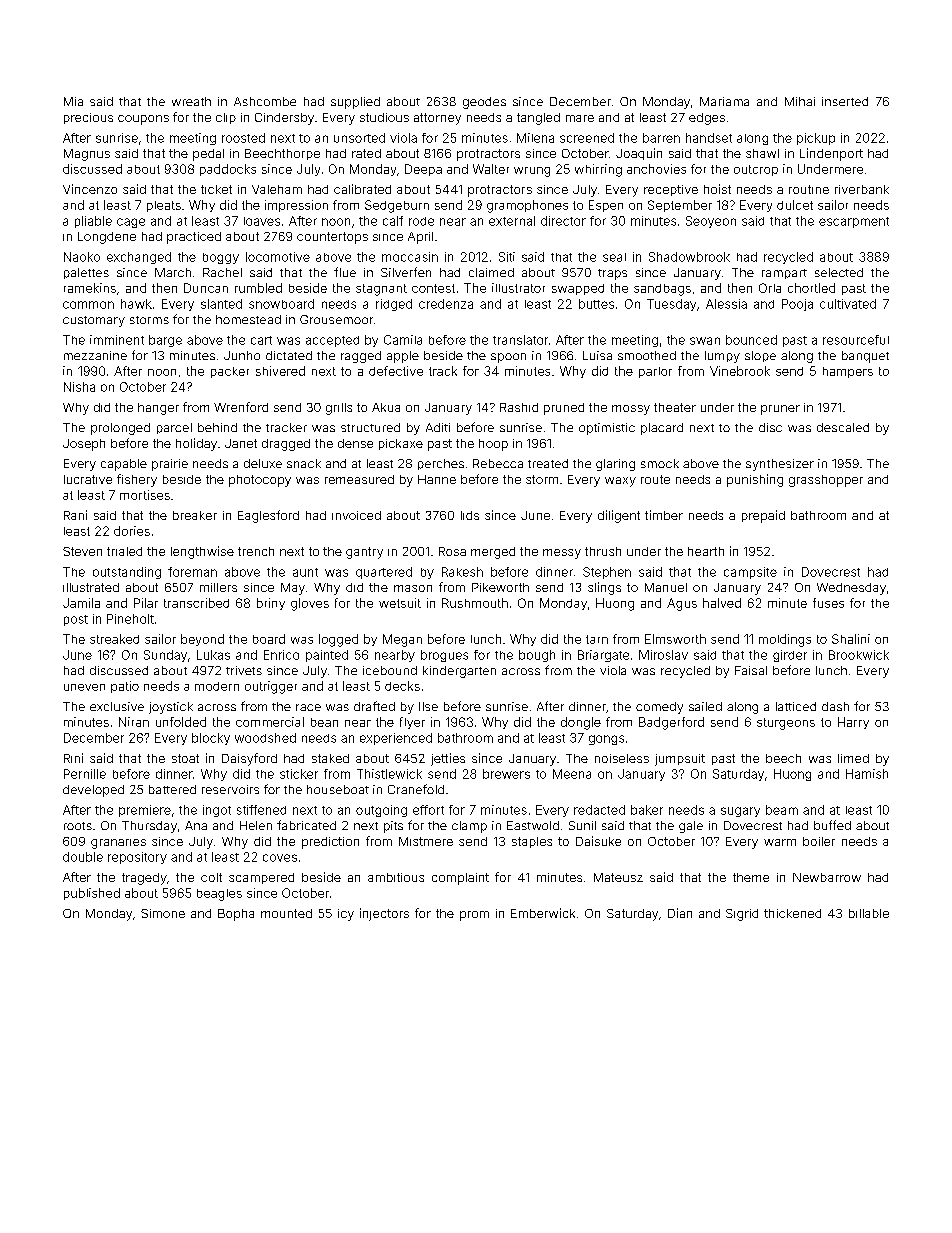 This page has width=952, height=1233. I want to click on Junho, so click(242, 355).
